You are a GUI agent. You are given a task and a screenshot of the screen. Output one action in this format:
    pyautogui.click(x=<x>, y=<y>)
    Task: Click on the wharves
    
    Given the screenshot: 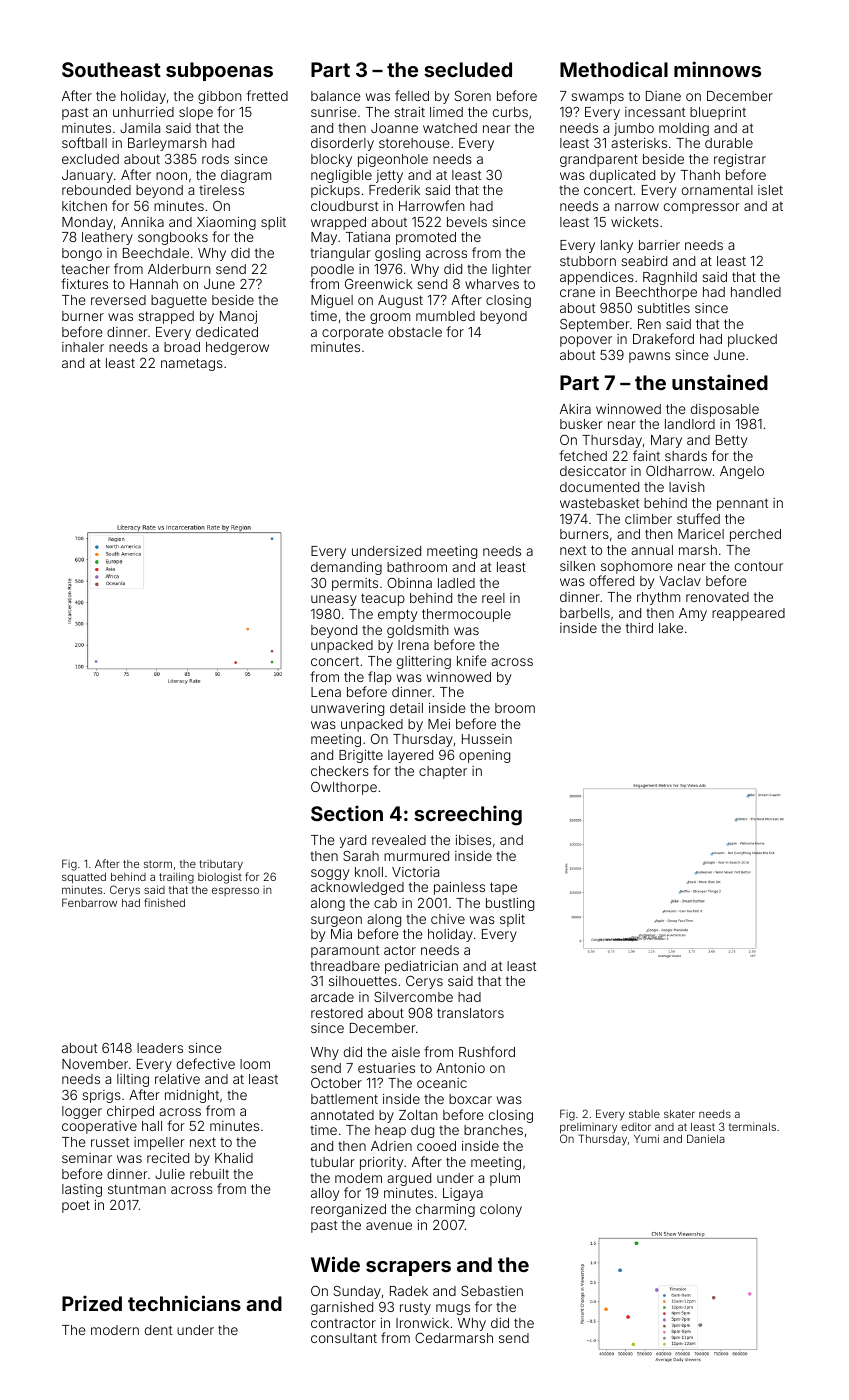 What is the action you would take?
    pyautogui.click(x=492, y=284)
